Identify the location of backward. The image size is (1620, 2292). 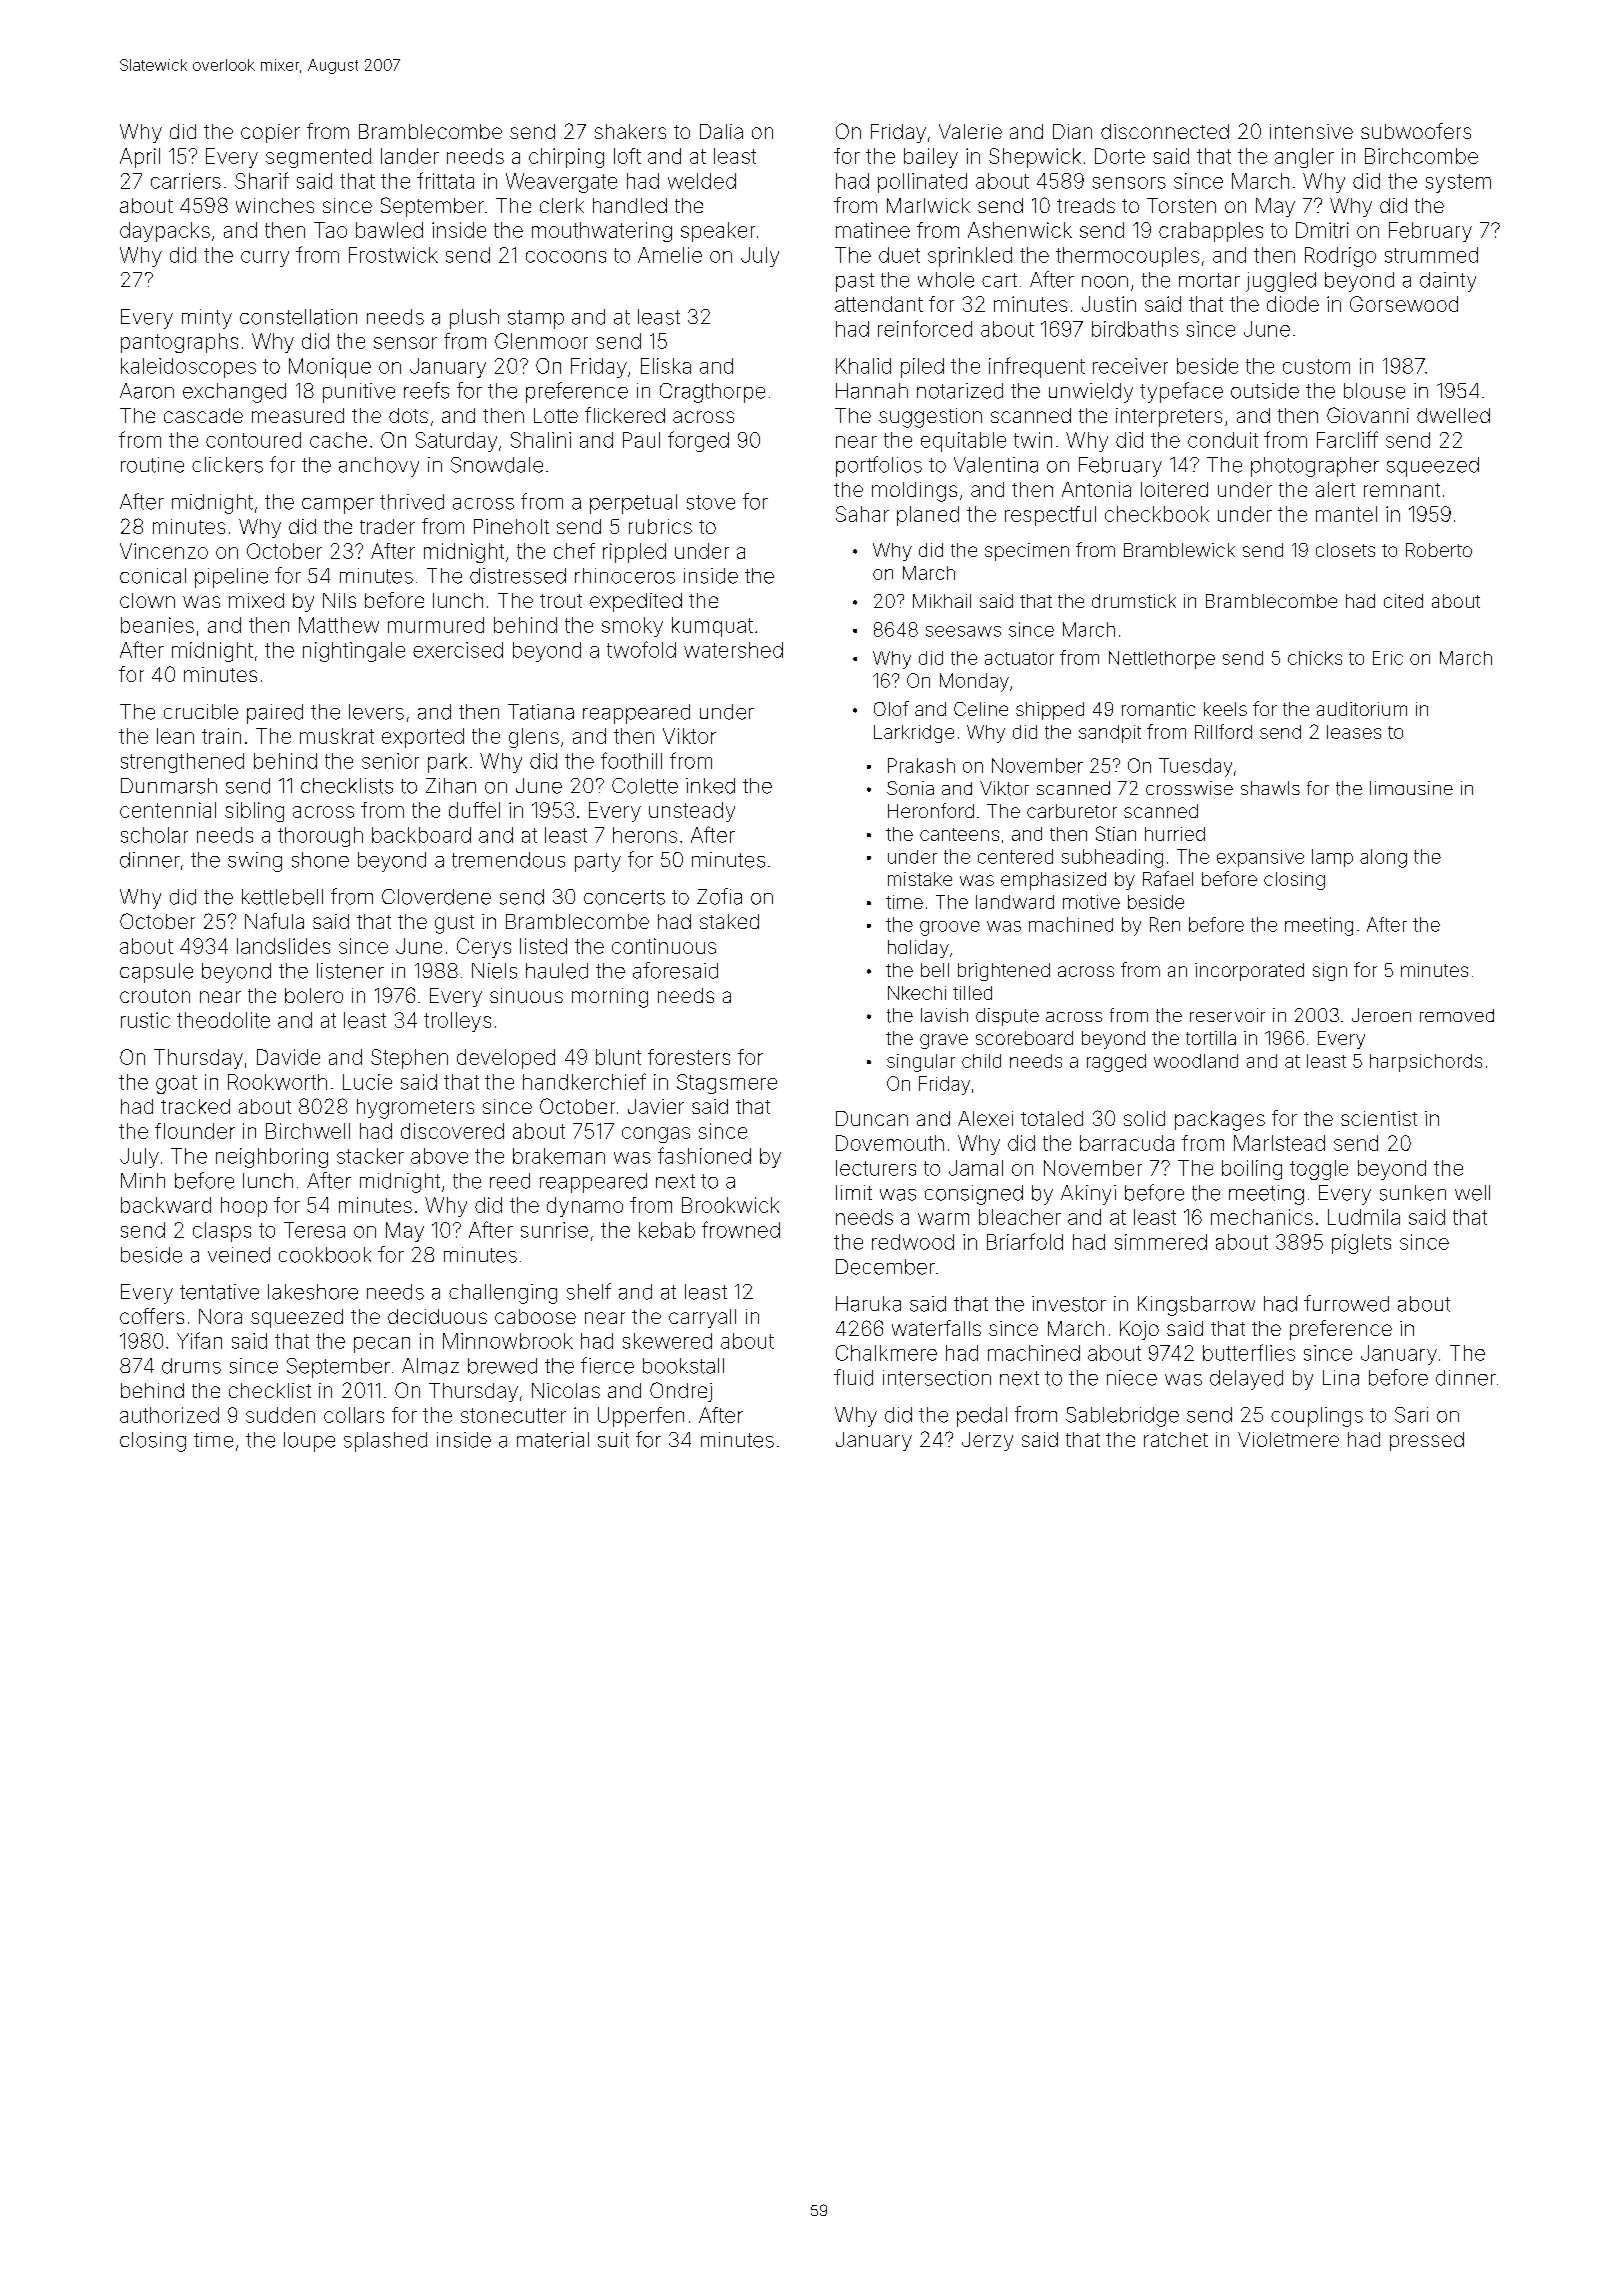
(166, 1205).
